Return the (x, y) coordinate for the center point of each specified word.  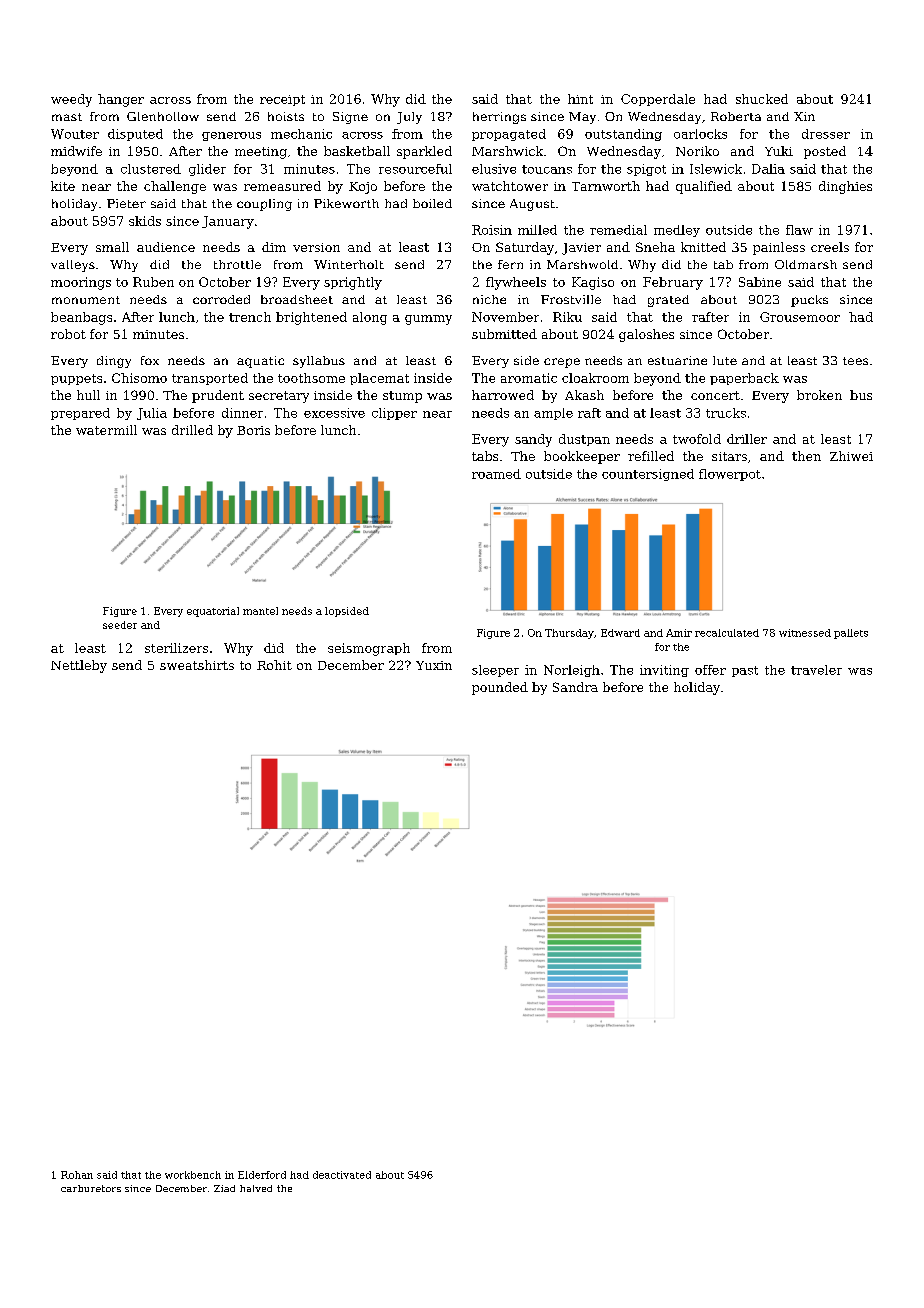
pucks (809, 301)
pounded (500, 688)
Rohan (77, 1175)
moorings (81, 283)
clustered (151, 169)
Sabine (760, 282)
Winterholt (349, 264)
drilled (192, 430)
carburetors (91, 1188)
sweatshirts (197, 665)
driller (747, 439)
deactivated (342, 1175)
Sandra (575, 687)
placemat (379, 379)
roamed (496, 474)
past (745, 671)
